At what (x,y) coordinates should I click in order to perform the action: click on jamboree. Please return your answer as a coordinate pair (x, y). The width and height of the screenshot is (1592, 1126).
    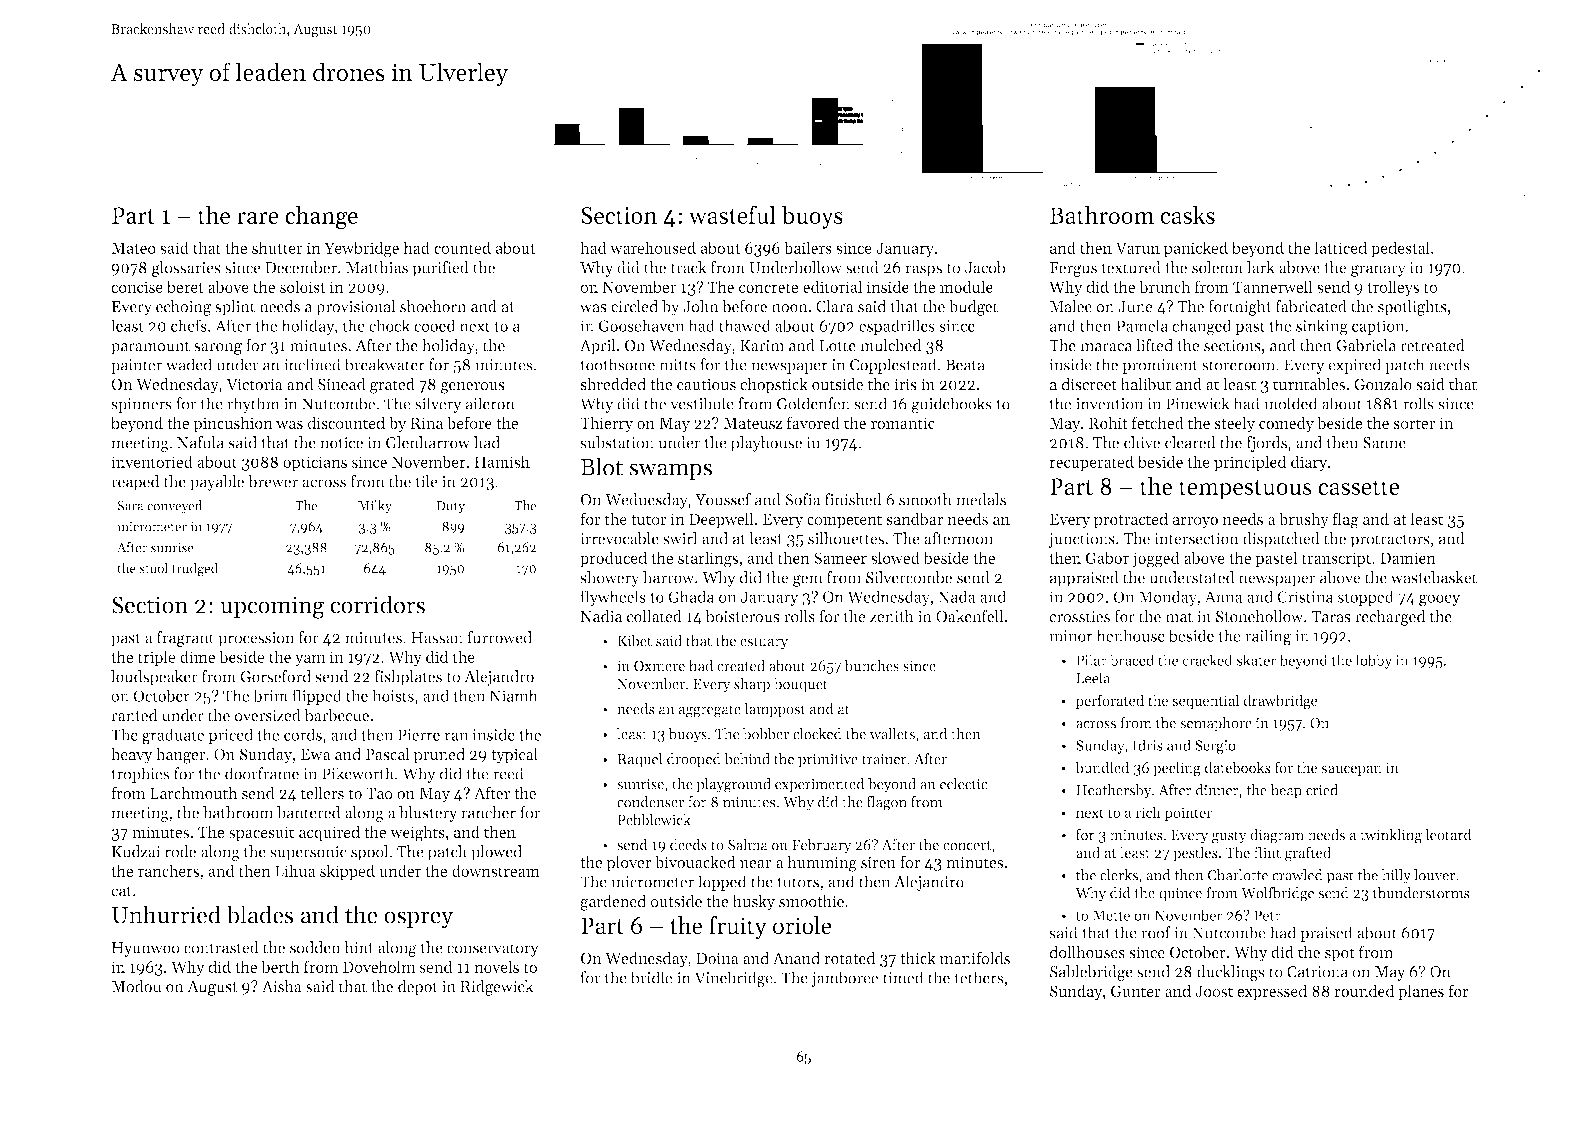
    Looking at the image, I should click on (844, 979).
